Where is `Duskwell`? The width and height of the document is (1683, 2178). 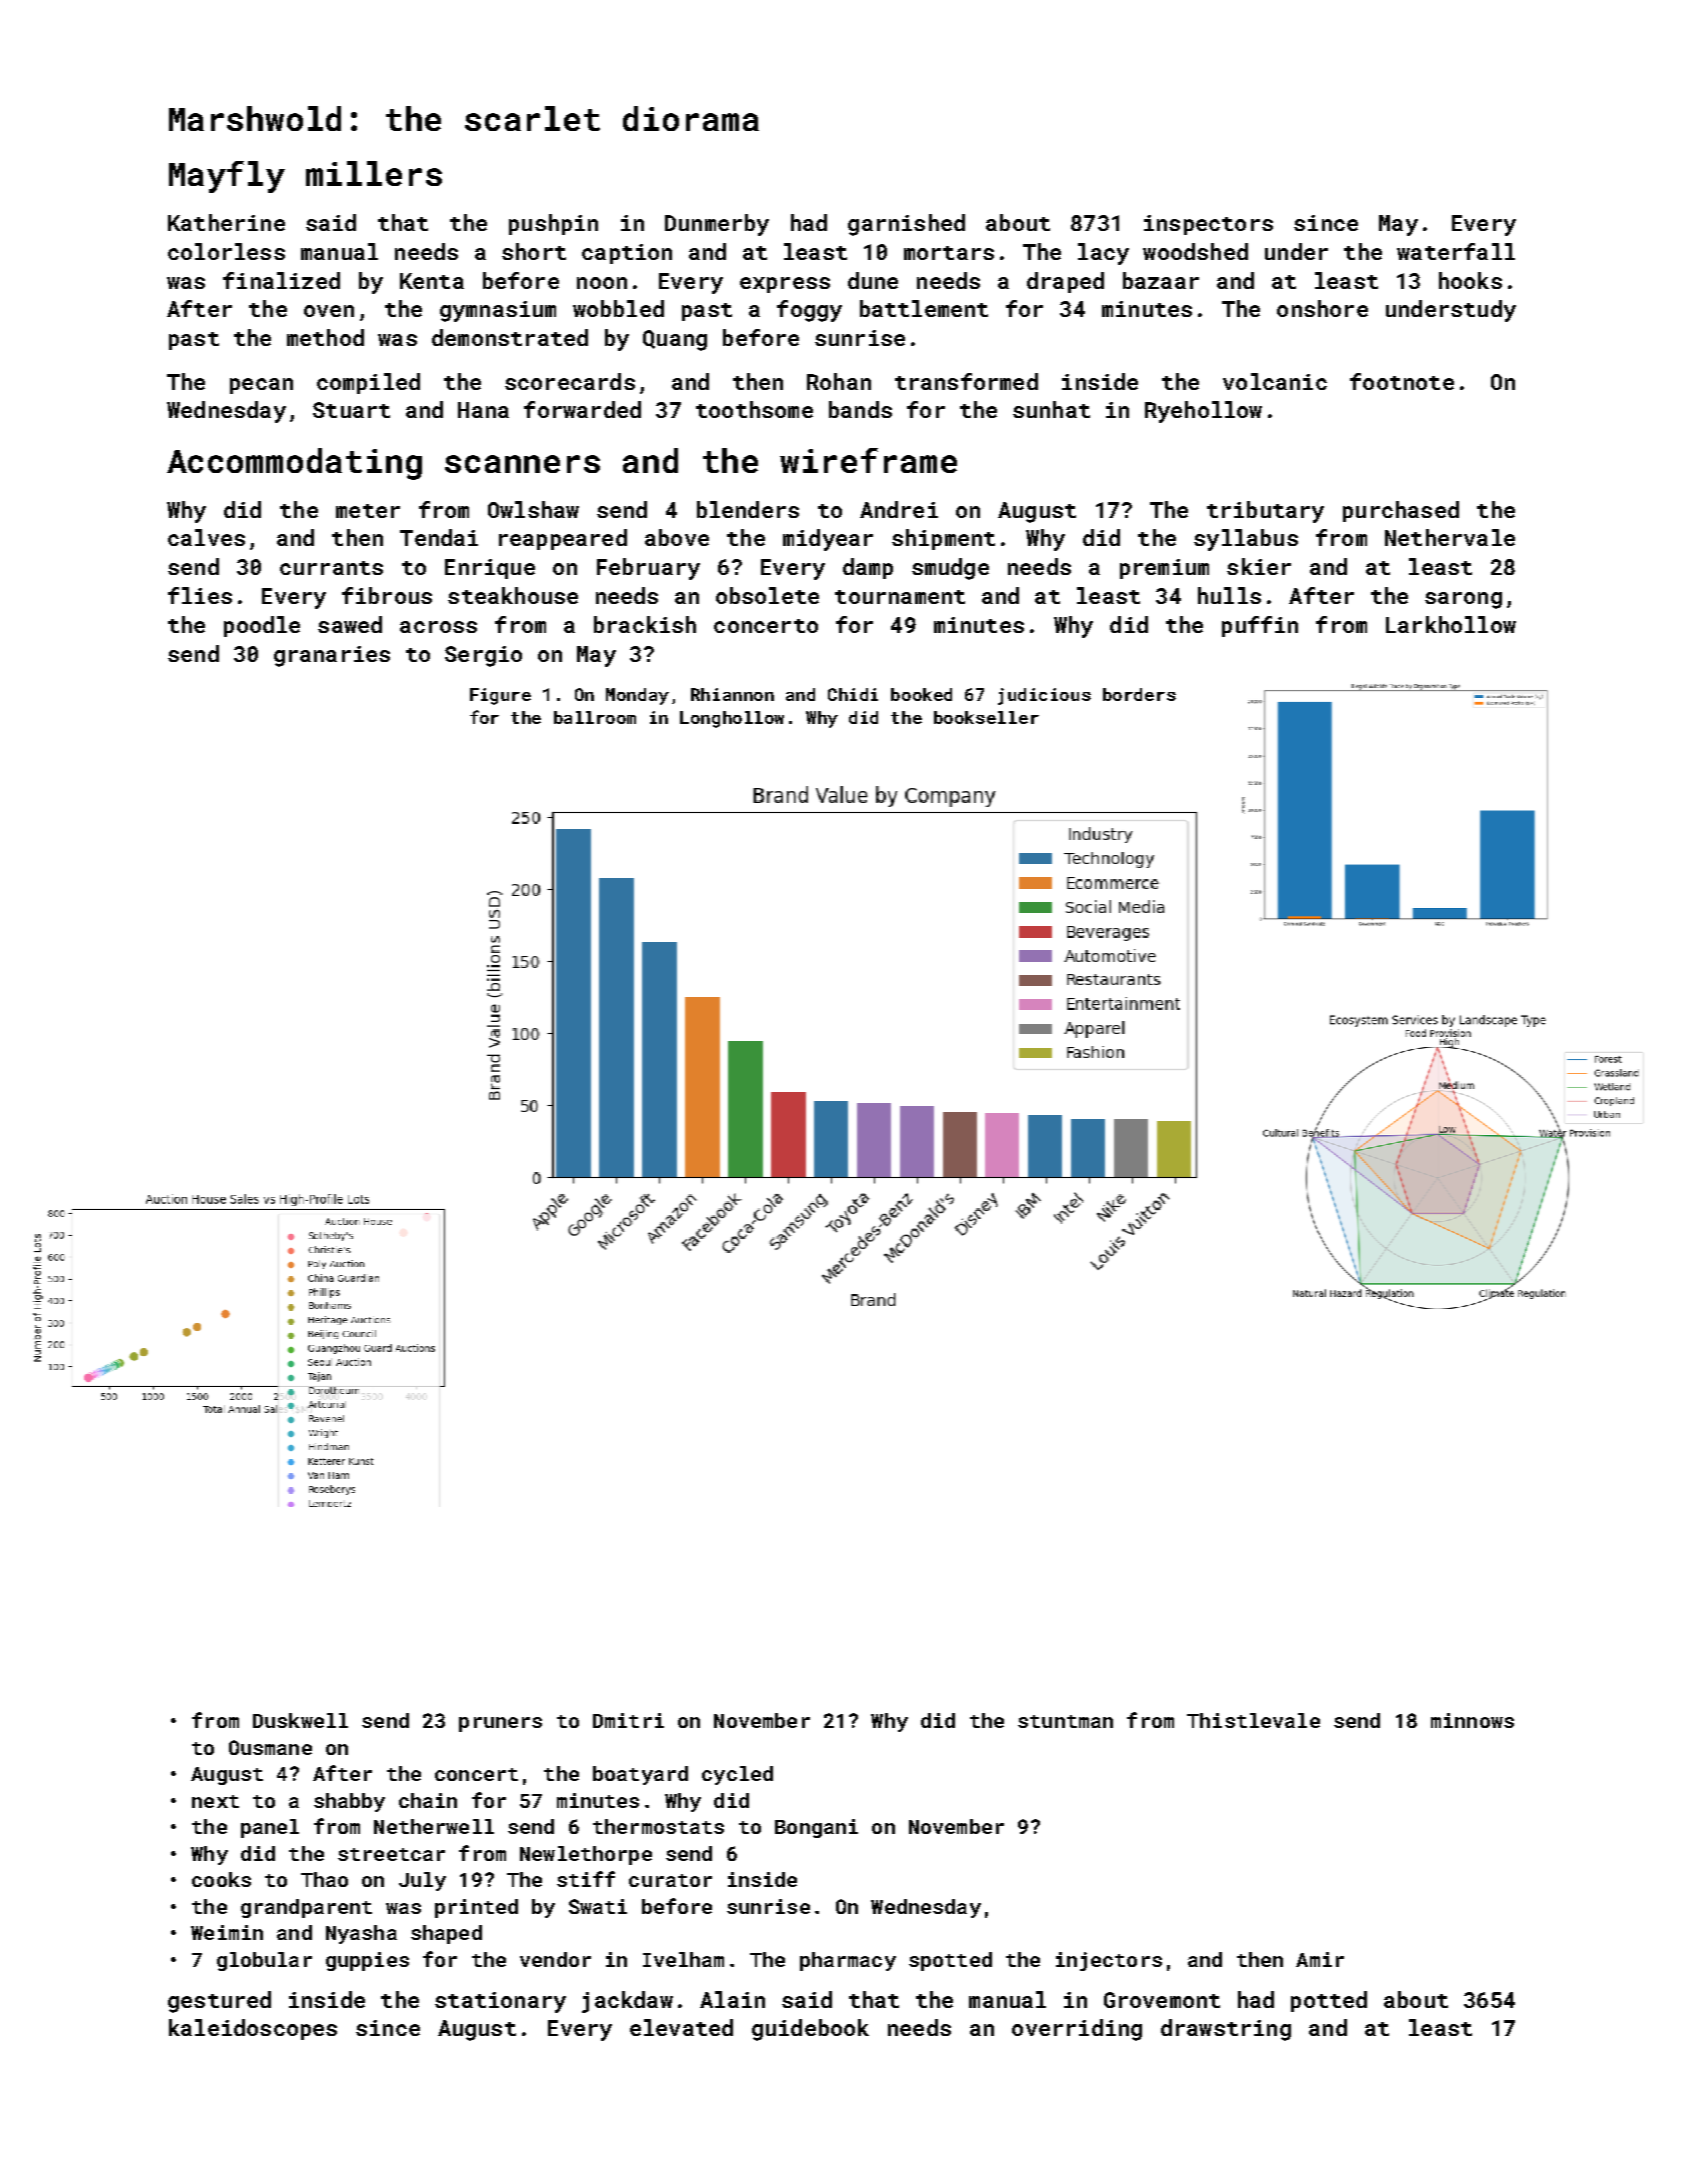
Duskwell is located at coordinates (300, 1720).
